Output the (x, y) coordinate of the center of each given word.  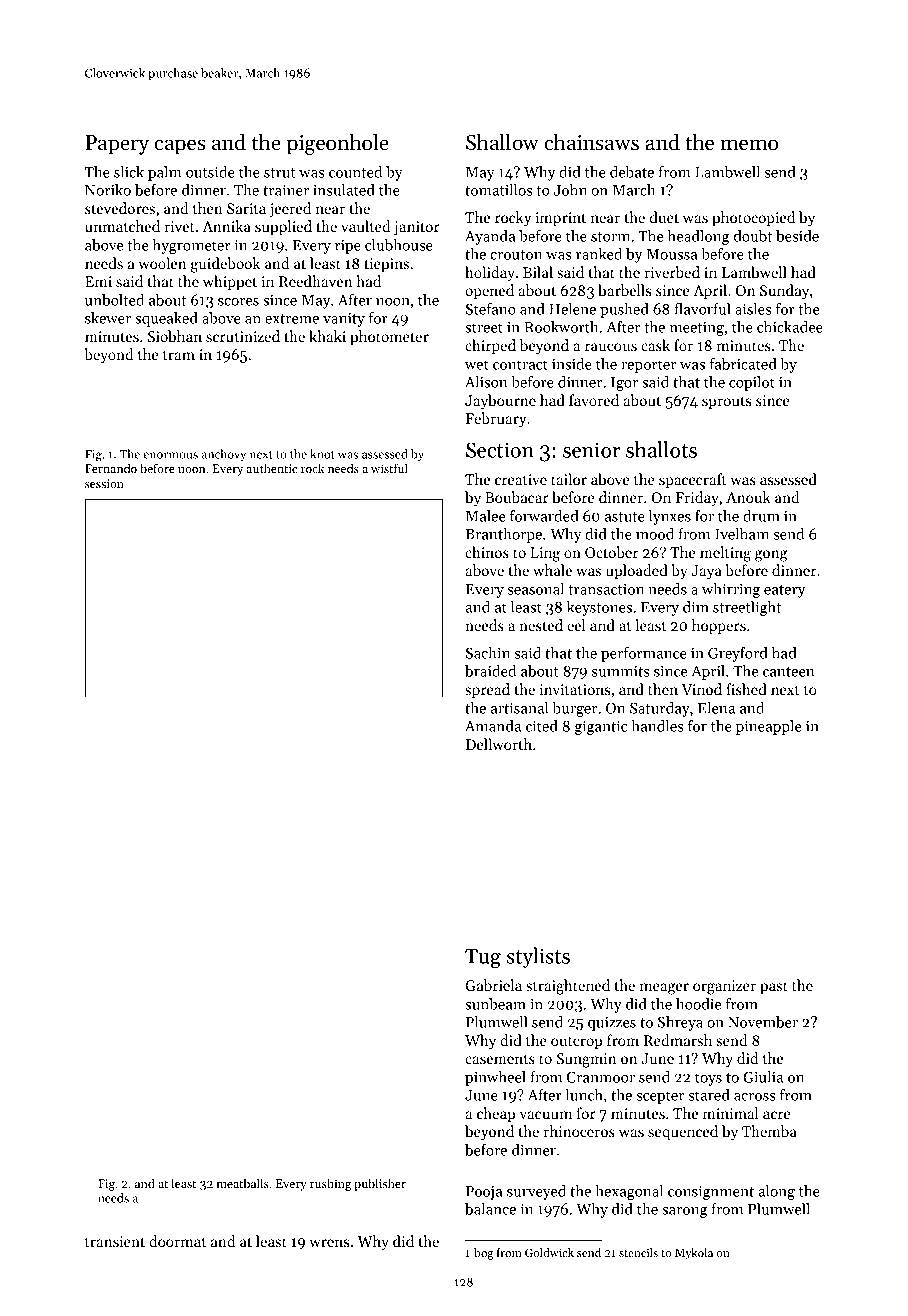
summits (621, 671)
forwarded (544, 516)
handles (657, 726)
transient (115, 1241)
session (104, 483)
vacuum (545, 1115)
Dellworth (499, 744)
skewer (108, 318)
